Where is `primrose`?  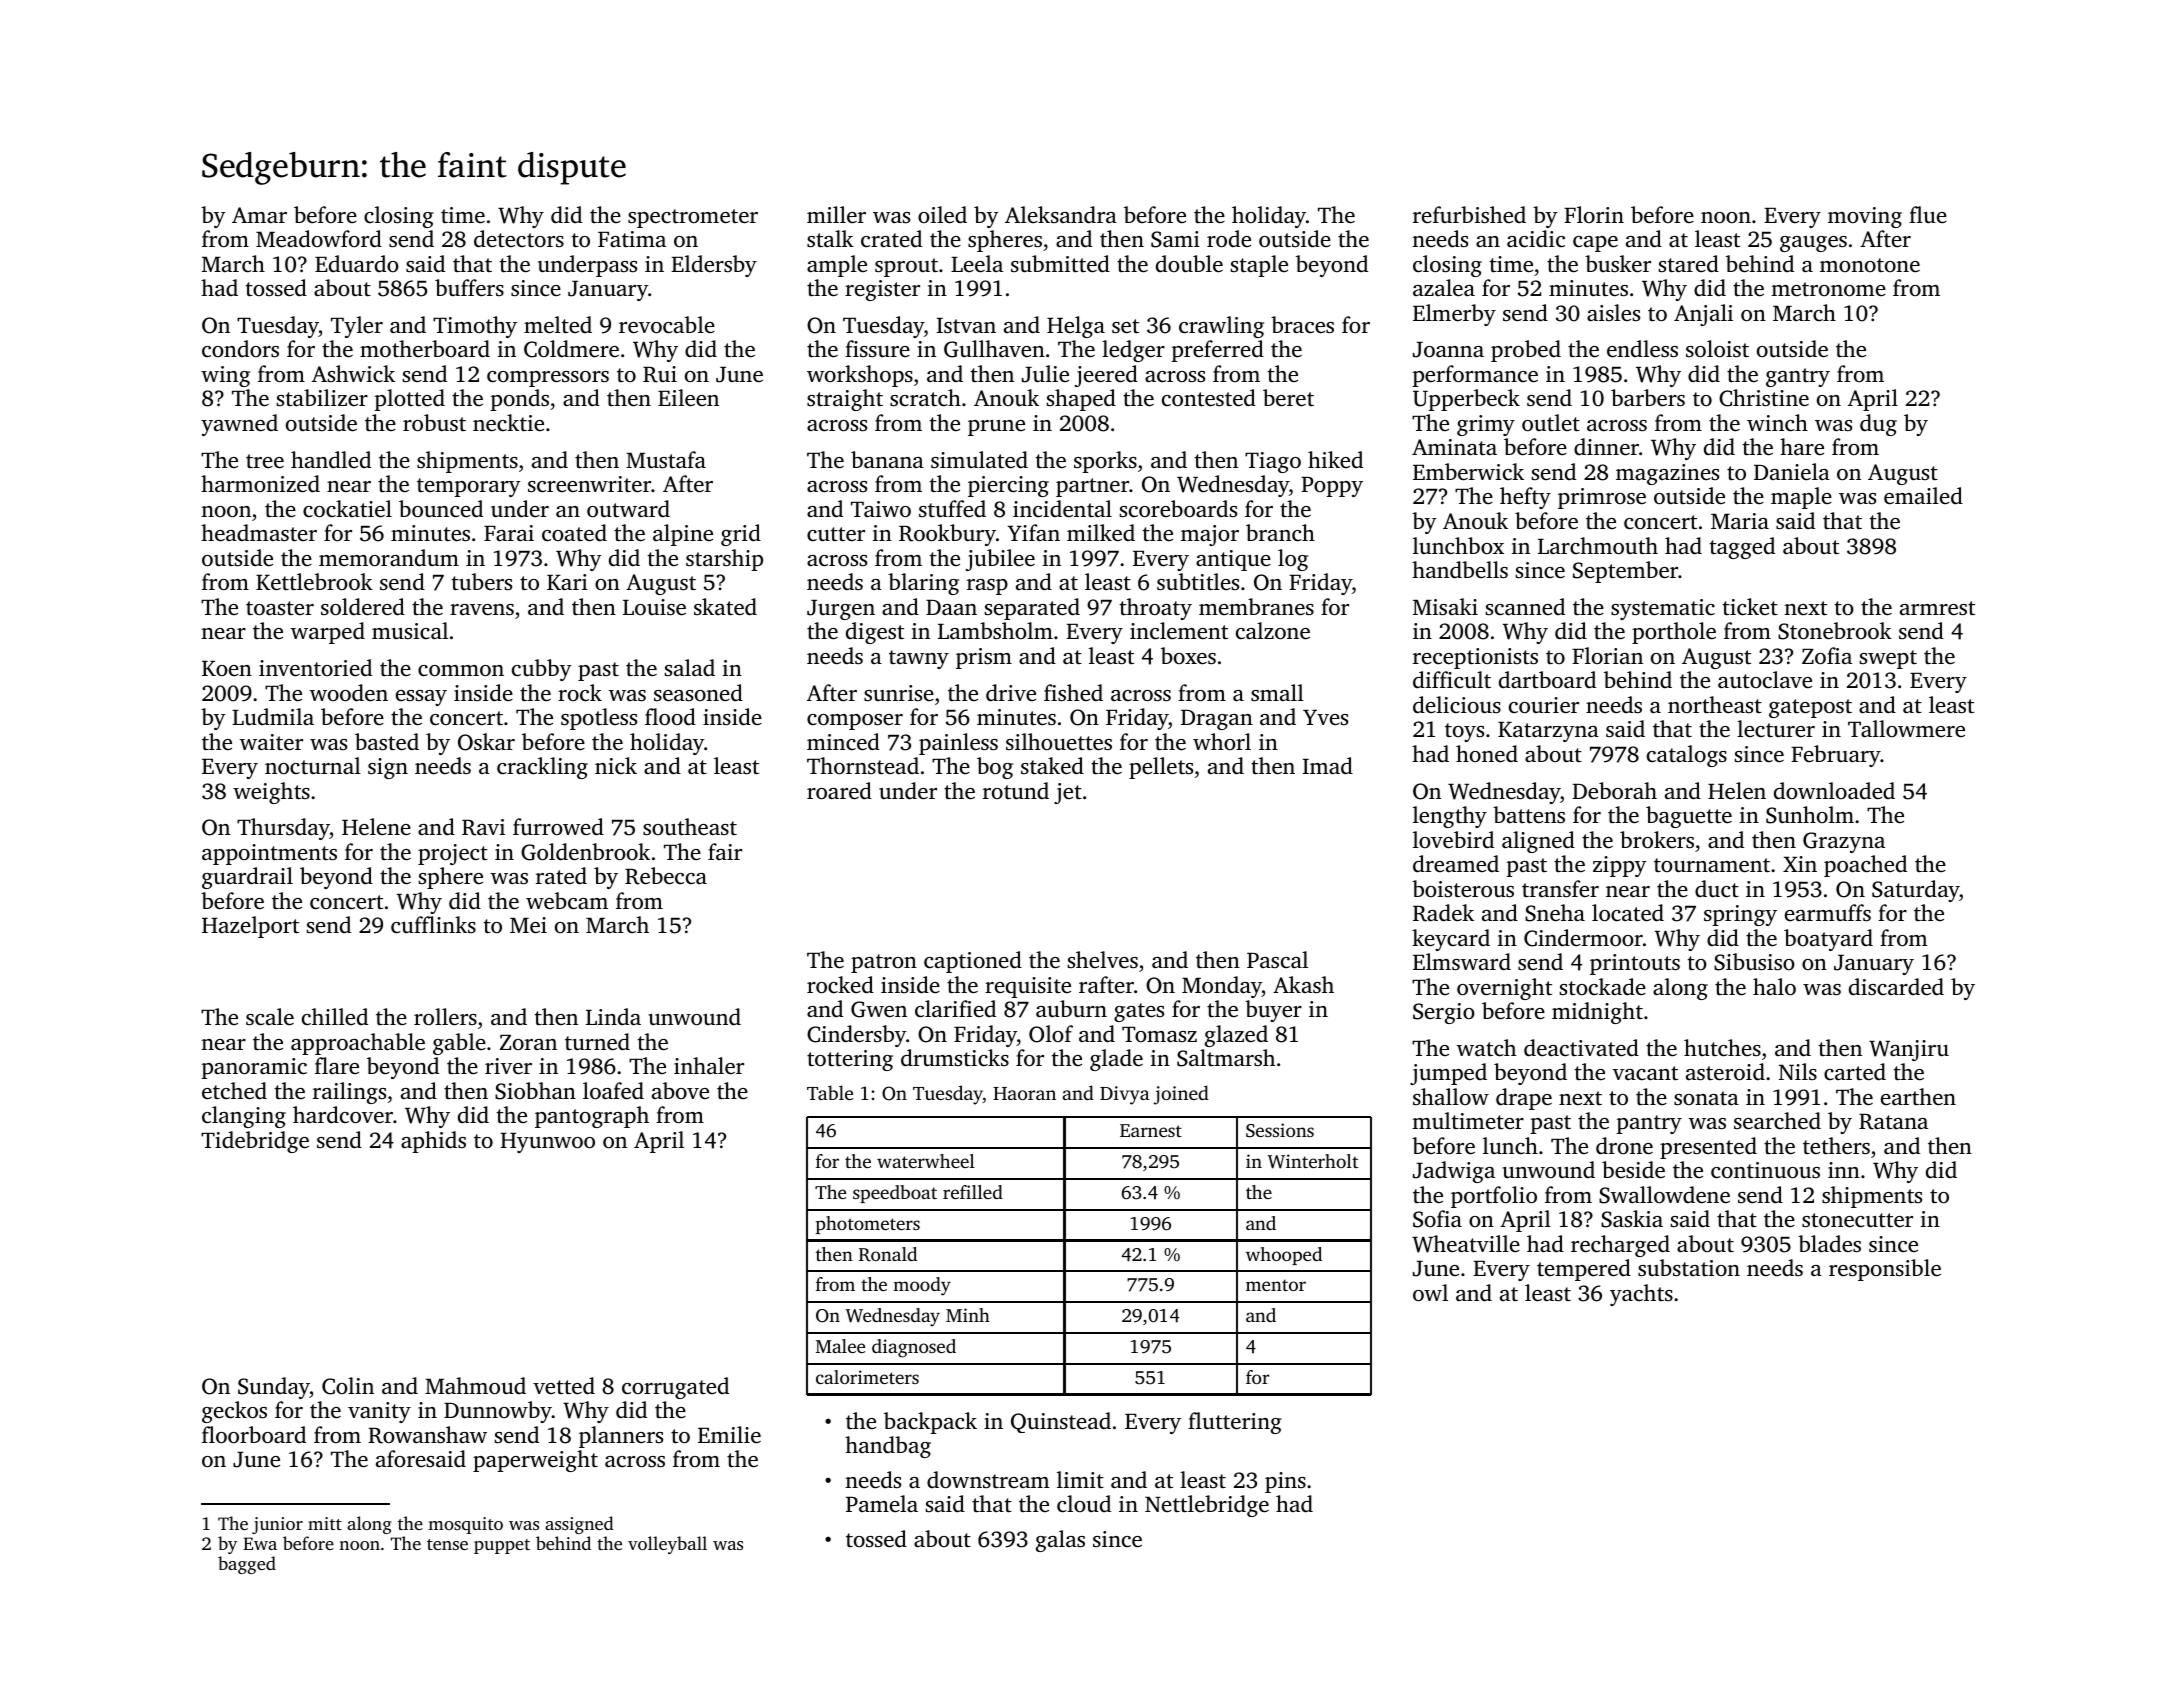
primrose is located at coordinates (1602, 498).
